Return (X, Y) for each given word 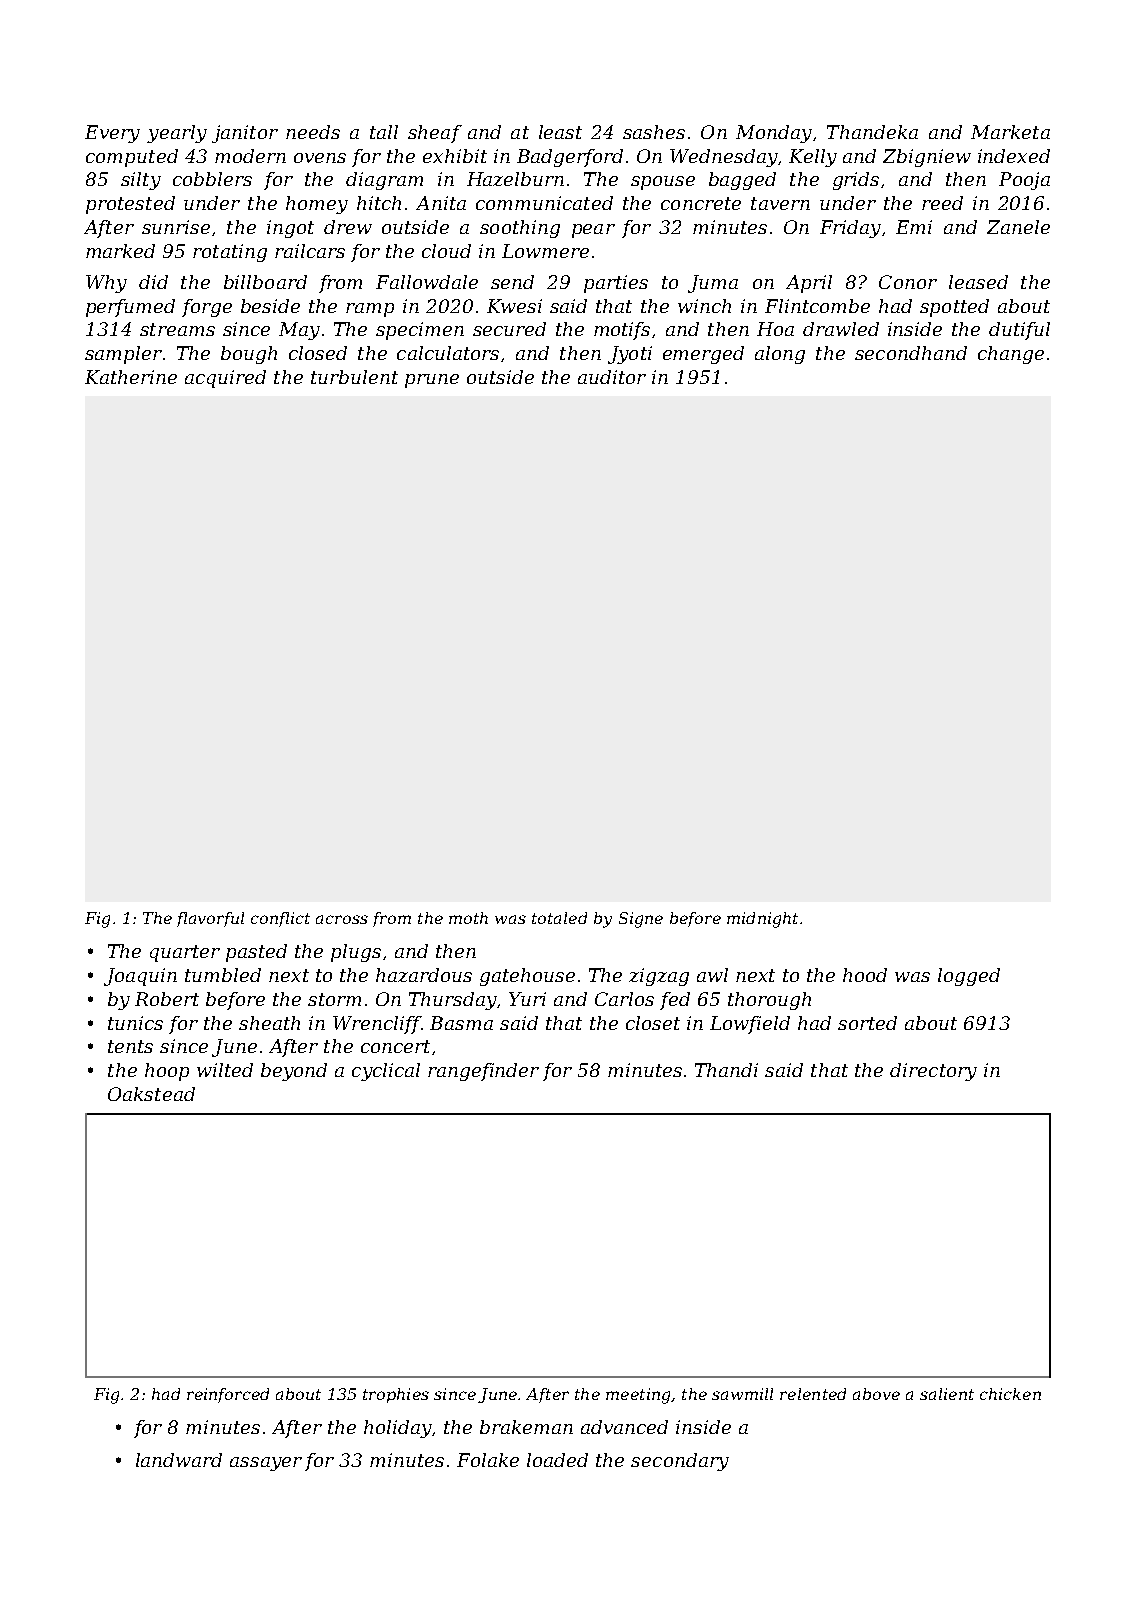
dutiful (1019, 331)
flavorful (210, 919)
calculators (448, 353)
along (780, 355)
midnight (762, 920)
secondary (680, 1462)
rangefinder (483, 1072)
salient (947, 1394)
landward (179, 1460)
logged (969, 977)
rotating (230, 253)
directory (933, 1072)
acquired (225, 379)
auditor (612, 377)
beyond (294, 1072)
